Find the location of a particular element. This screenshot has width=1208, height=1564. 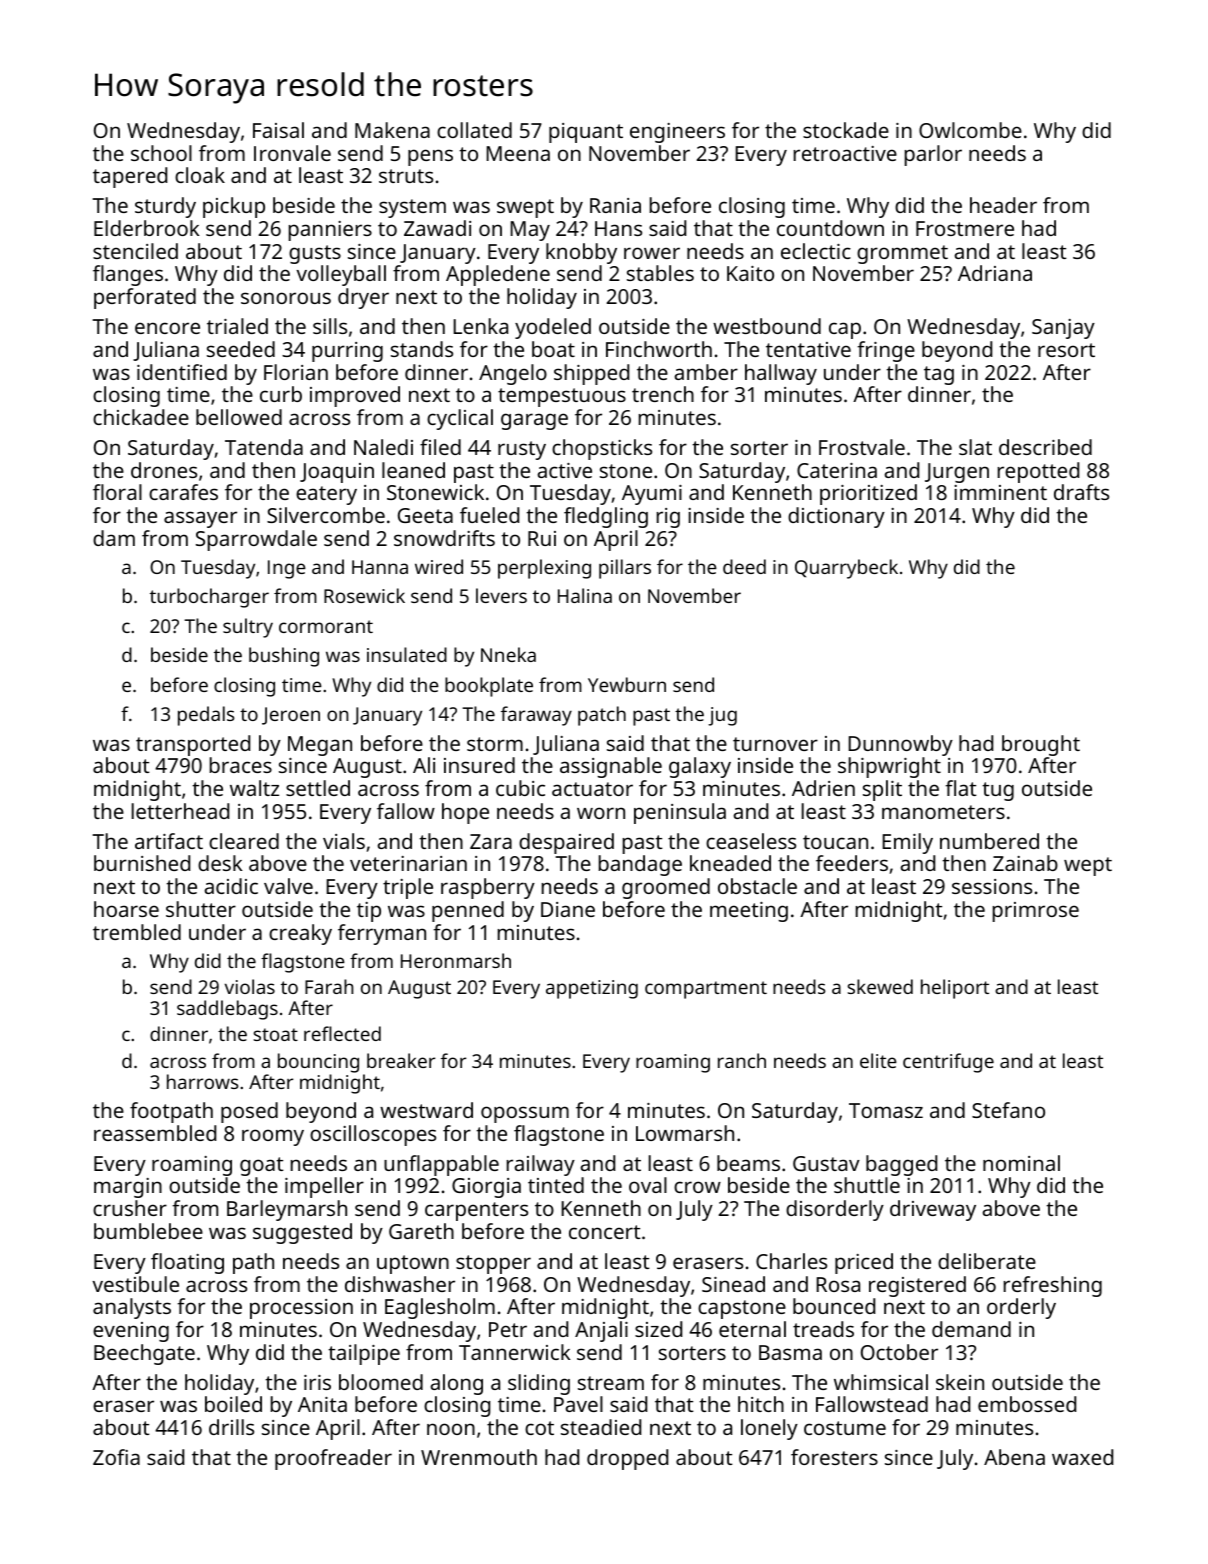

ranch is located at coordinates (742, 1060).
